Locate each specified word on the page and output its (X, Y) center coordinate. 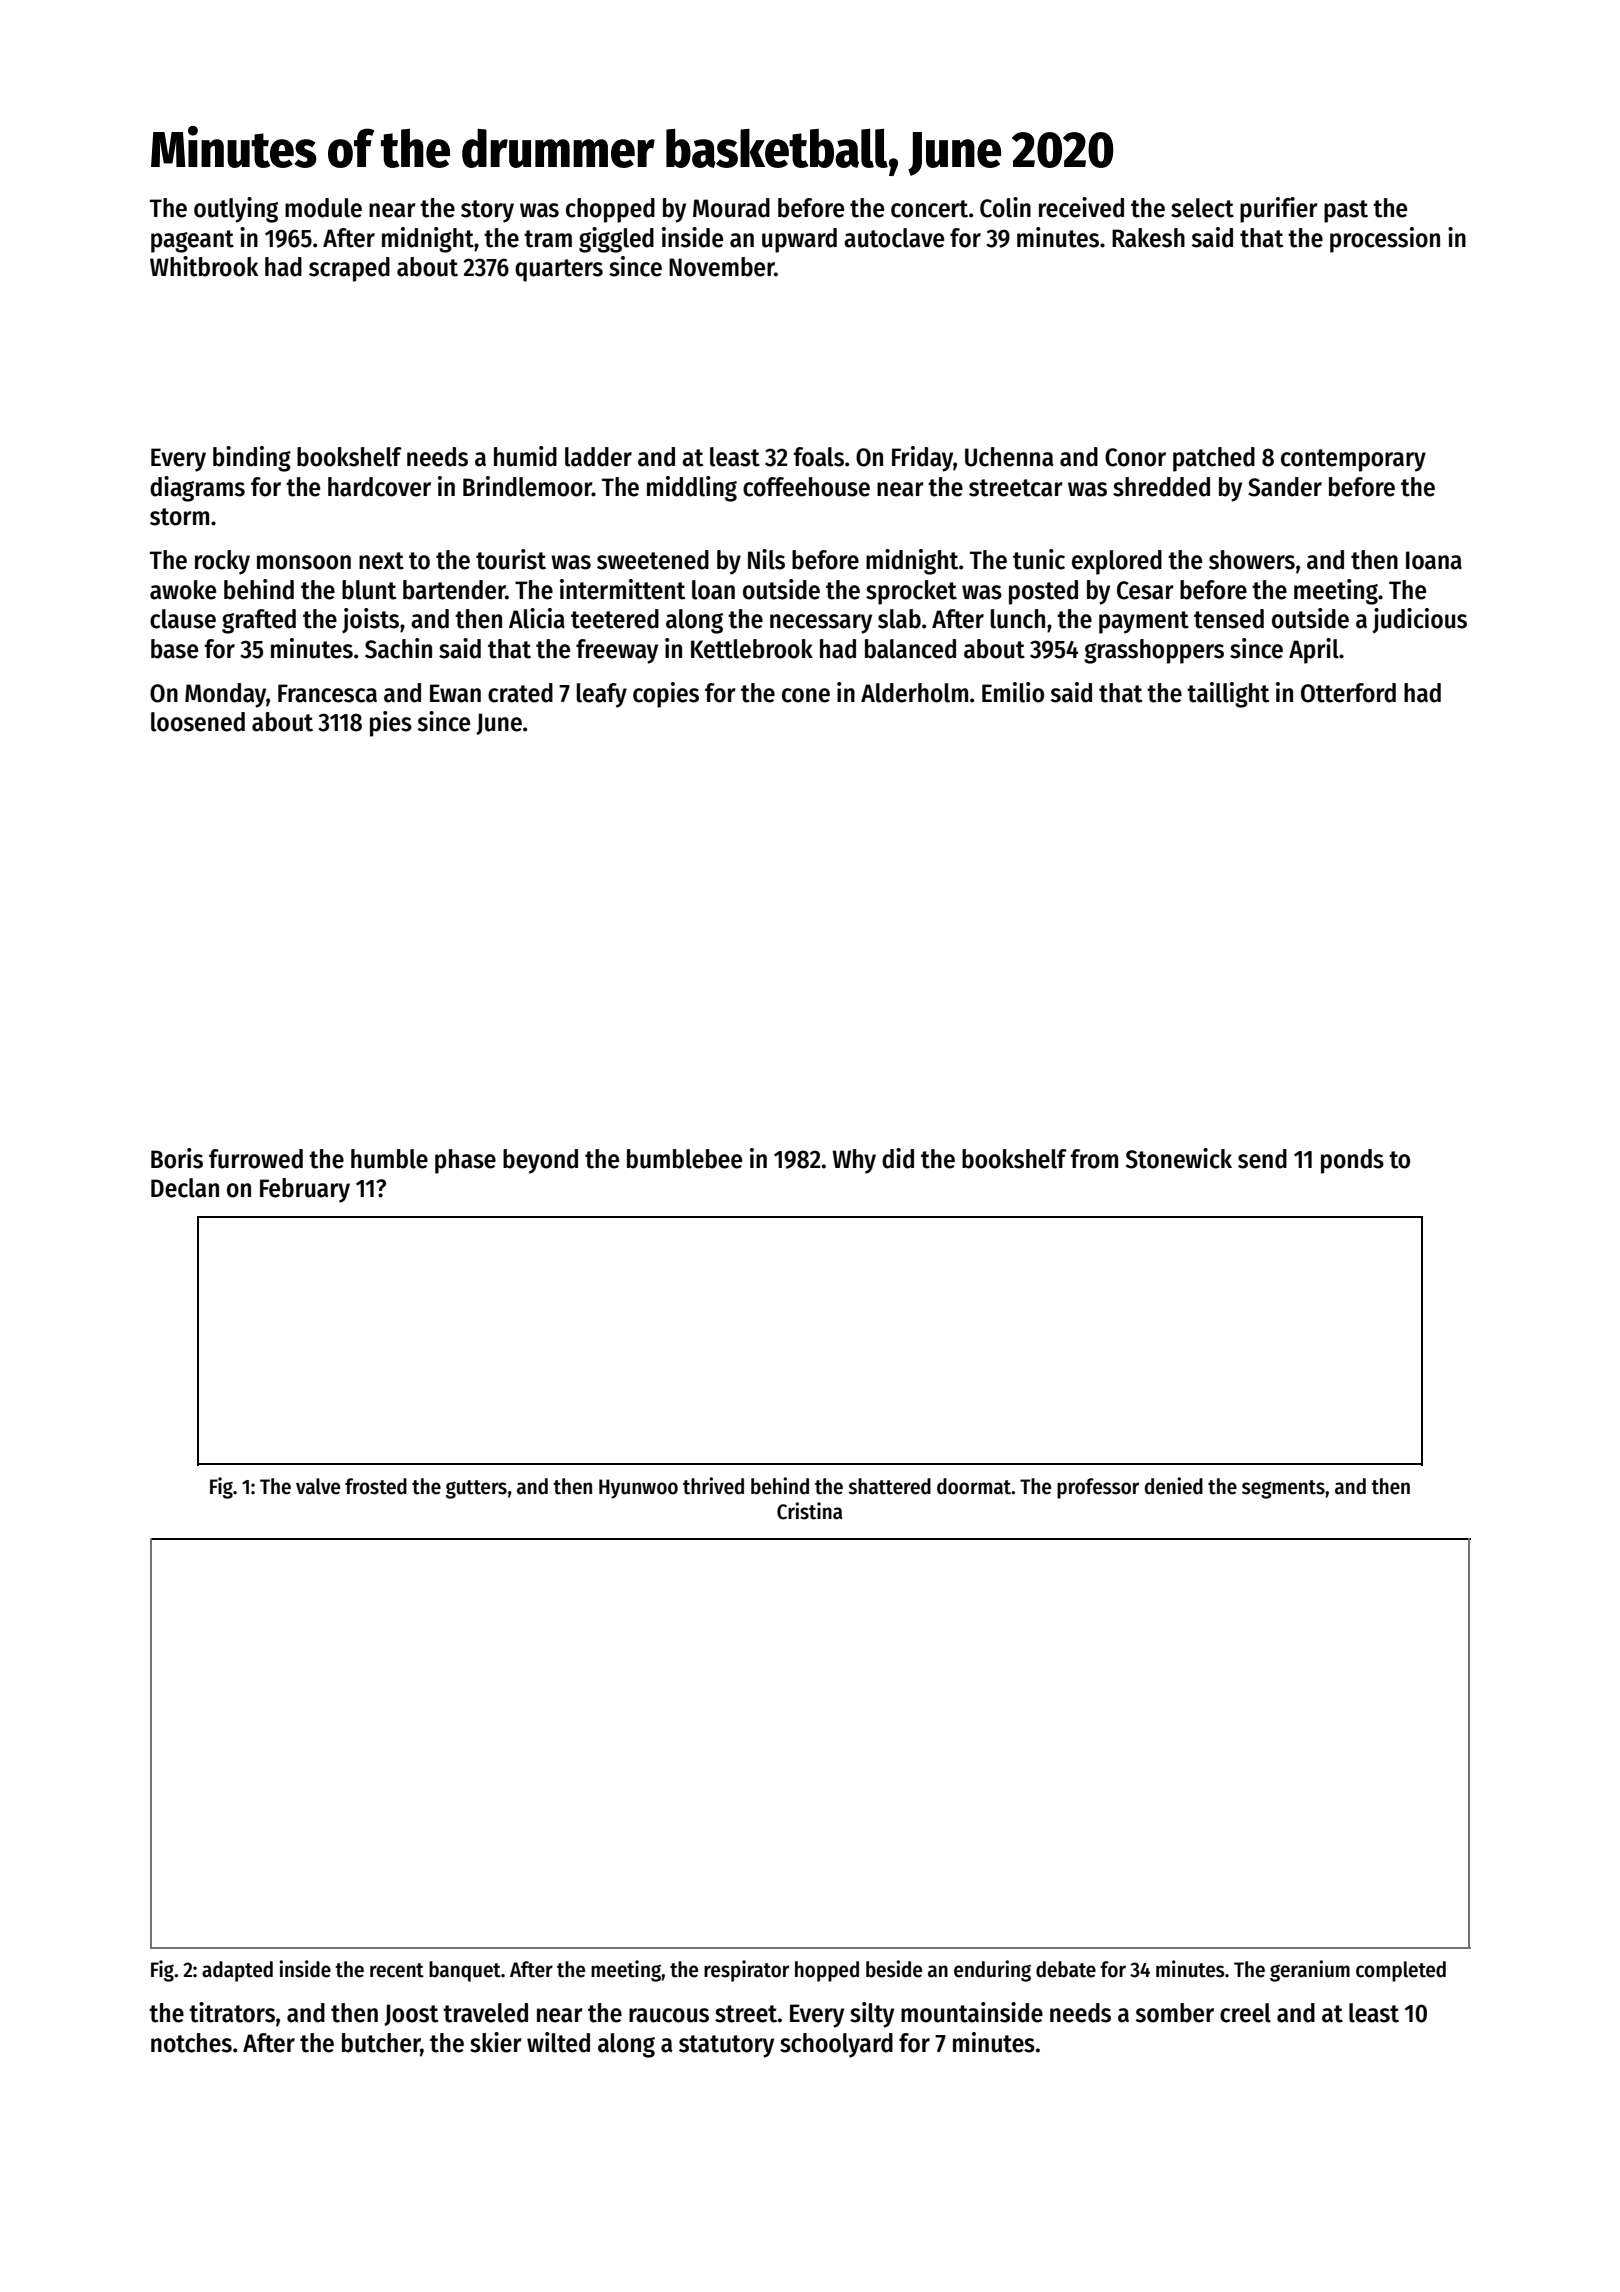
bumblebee (684, 1159)
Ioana (1434, 560)
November (722, 267)
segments (1283, 1489)
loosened (198, 722)
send (1262, 1159)
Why (854, 1161)
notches (191, 2043)
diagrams (197, 489)
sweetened (653, 560)
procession (1385, 240)
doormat (974, 1486)
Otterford (1348, 693)
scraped (349, 269)
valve (318, 1486)
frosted (376, 1486)
